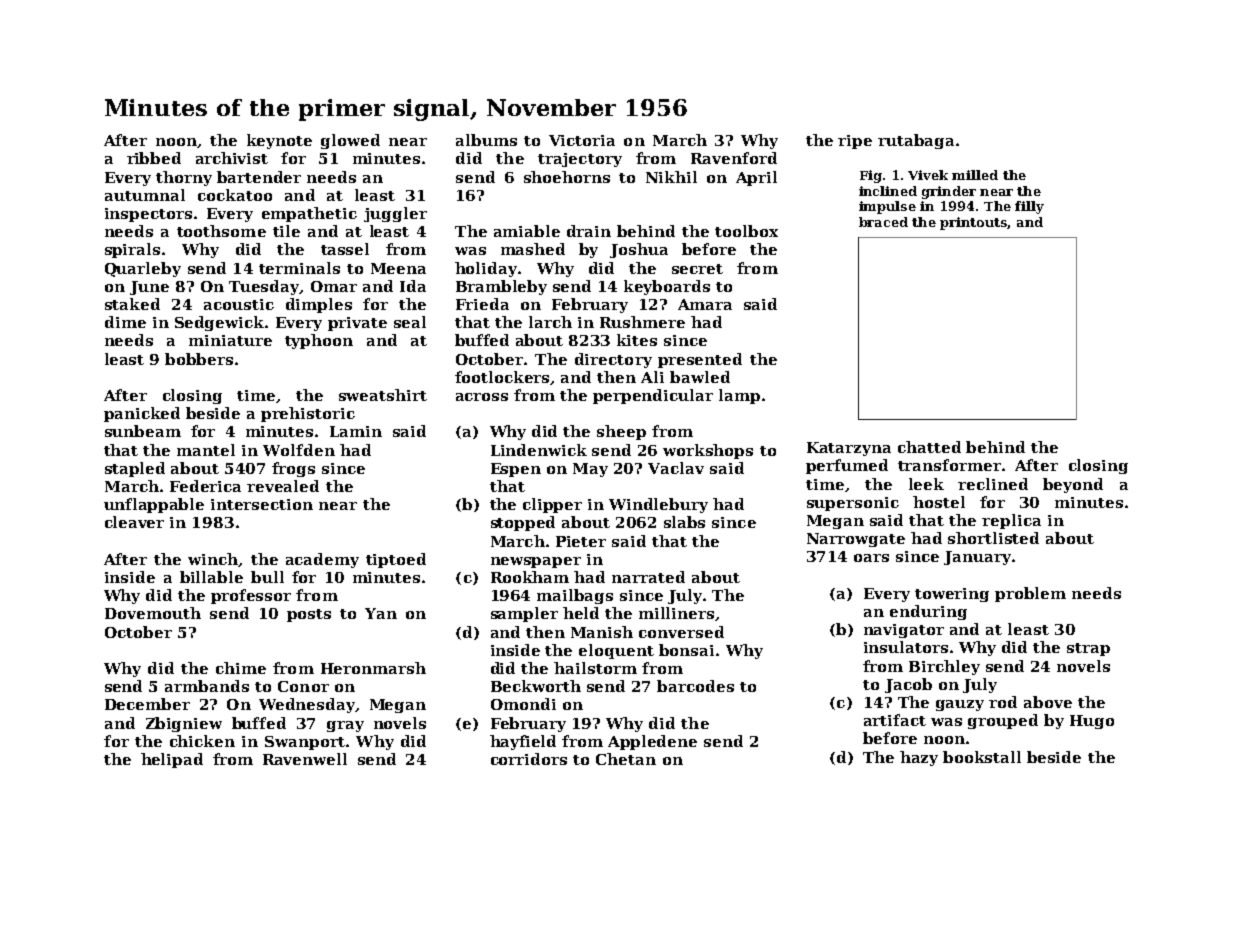 The width and height of the screenshot is (1233, 952). I want to click on glowed, so click(350, 141).
